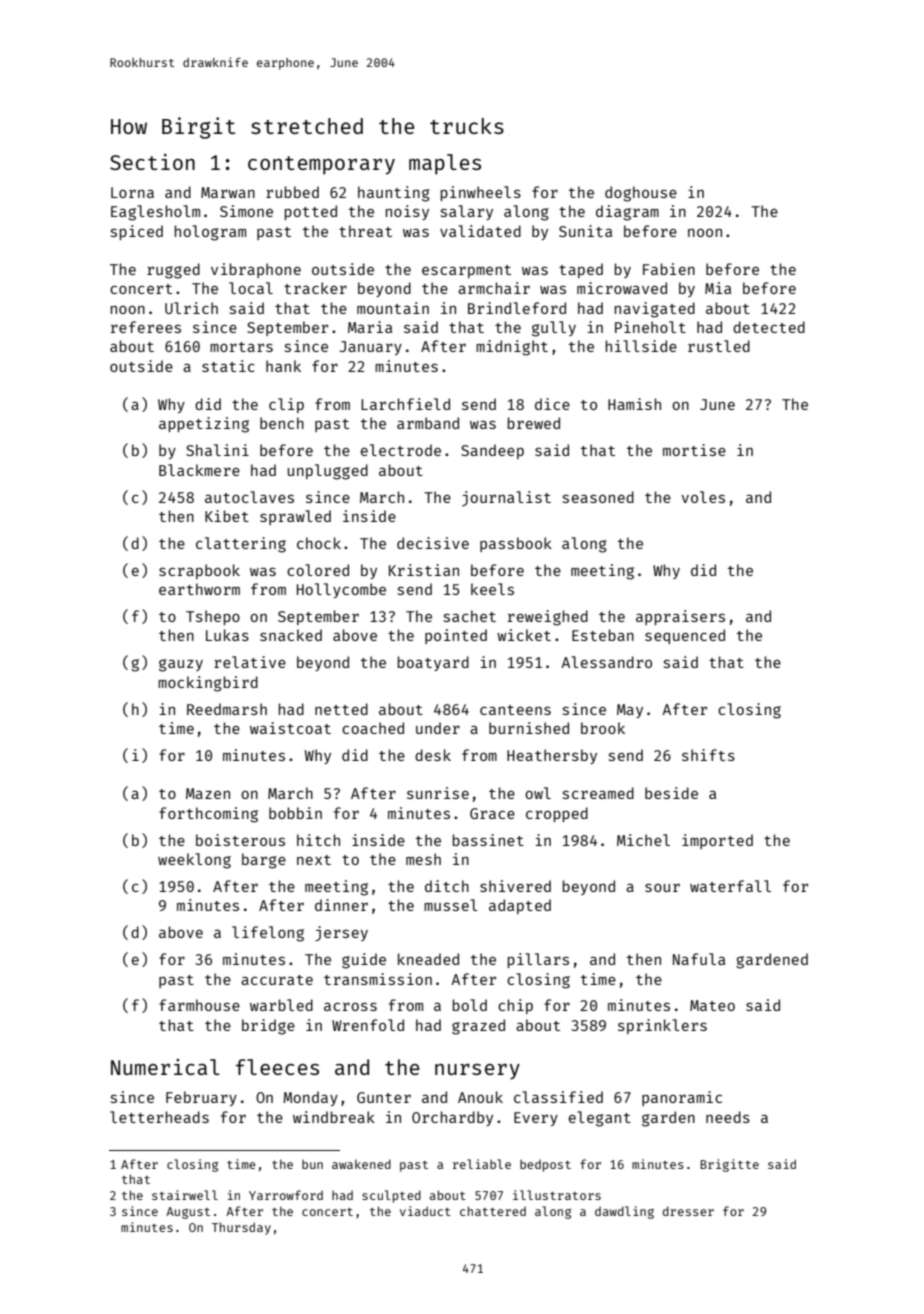  I want to click on sequenced, so click(685, 636).
